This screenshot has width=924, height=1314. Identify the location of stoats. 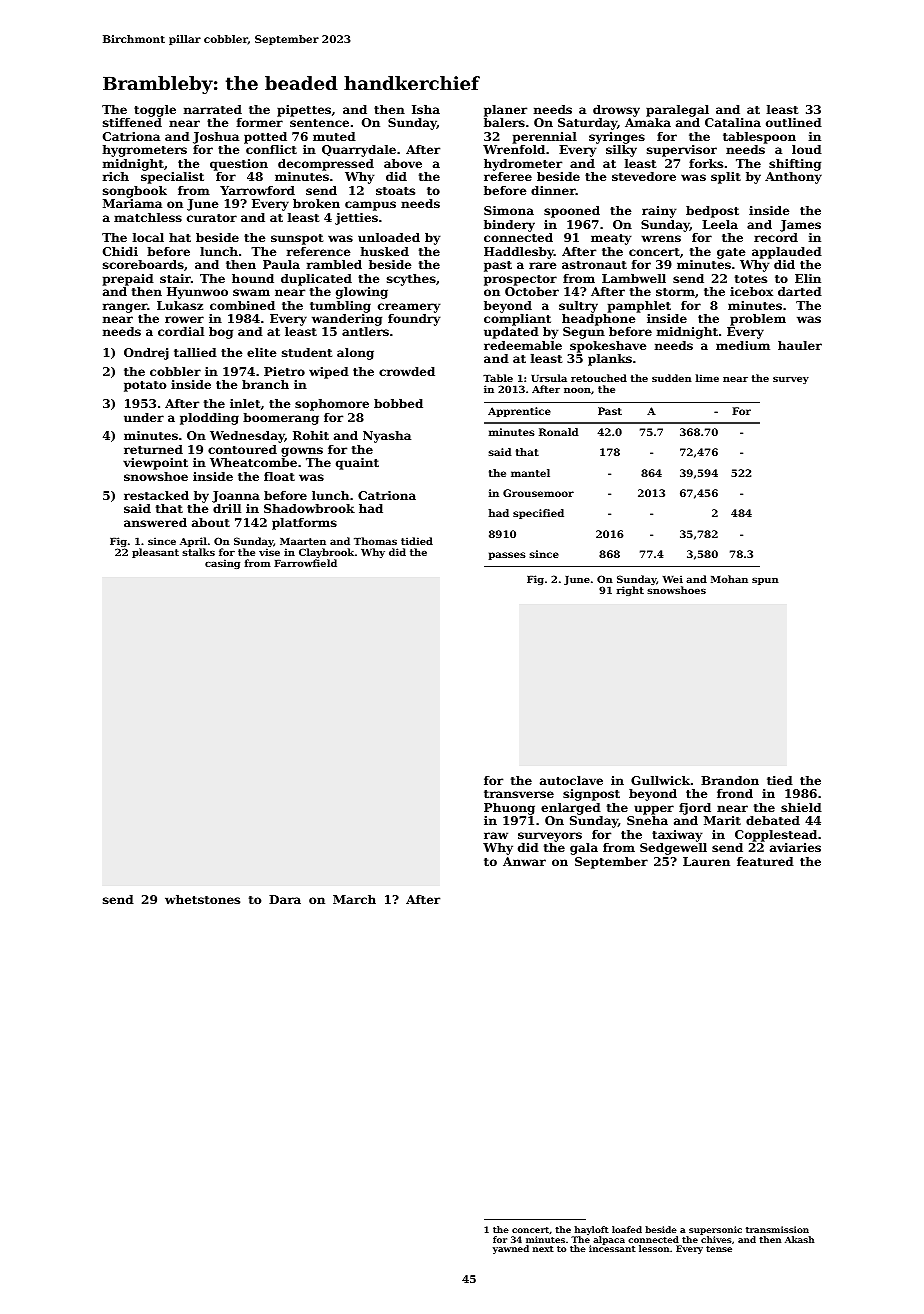
(395, 191).
